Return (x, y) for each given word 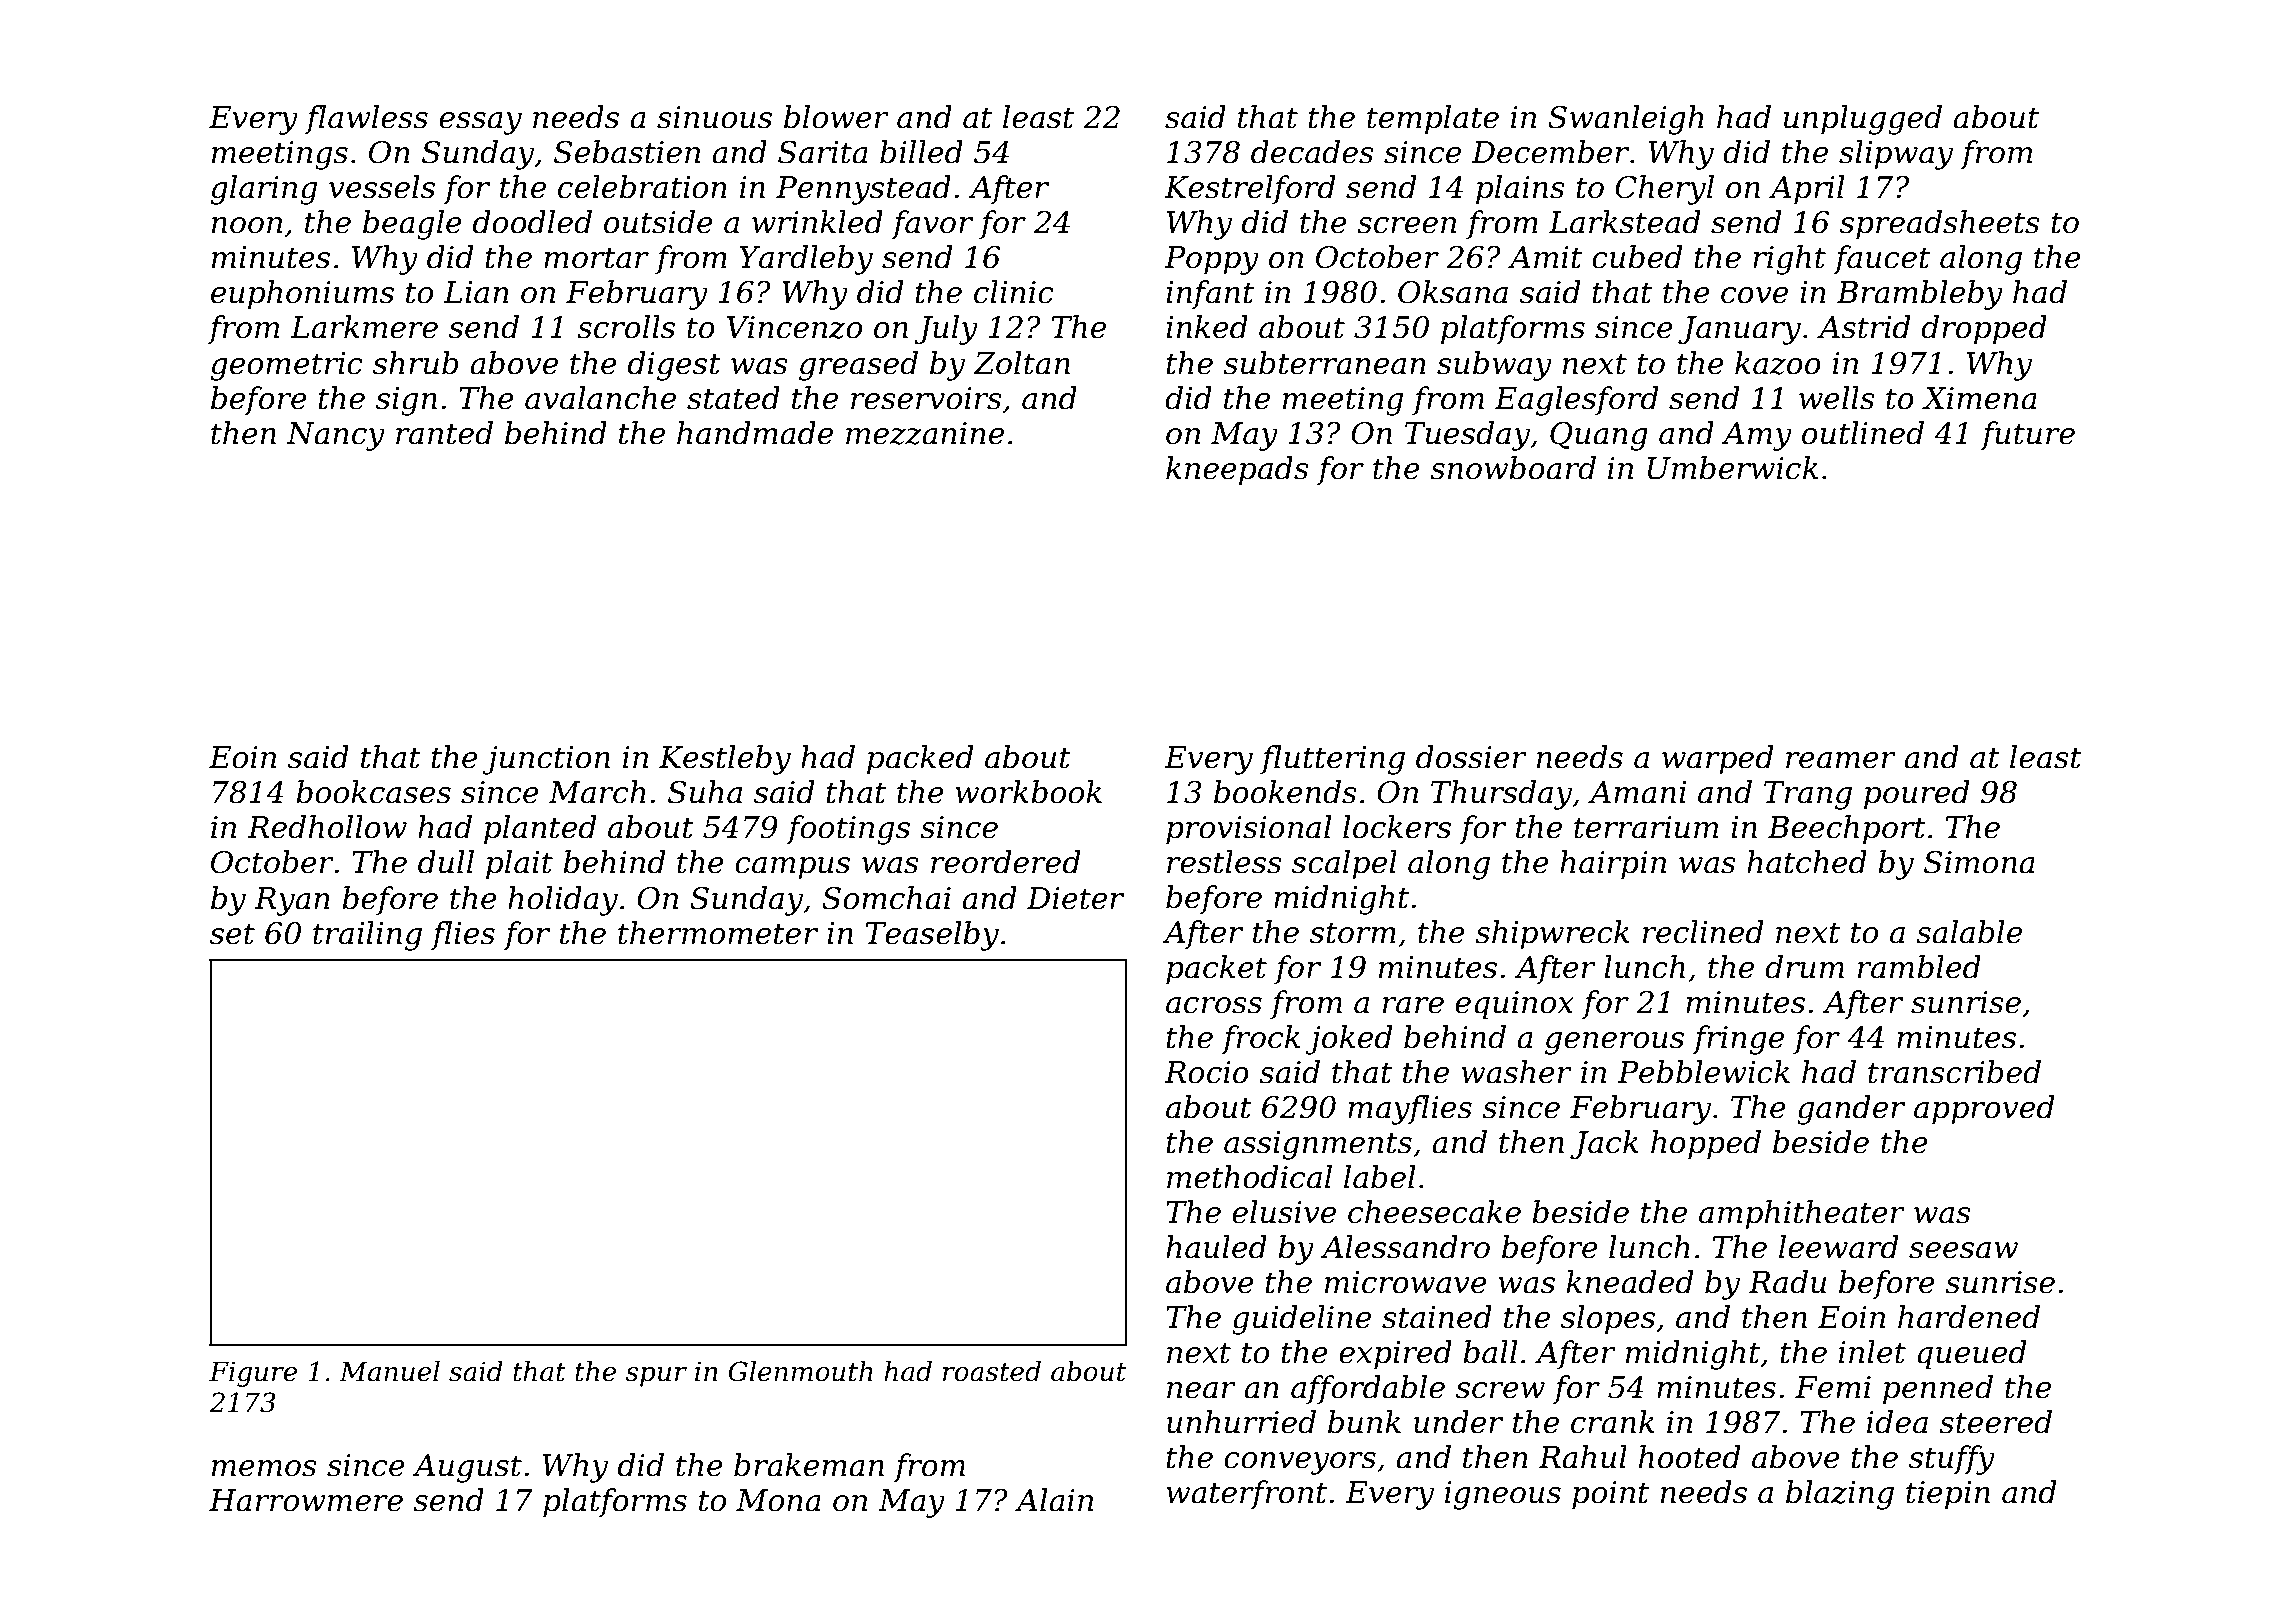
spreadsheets (1940, 225)
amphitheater (1802, 1215)
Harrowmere (306, 1500)
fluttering (1332, 760)
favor (932, 224)
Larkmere (364, 327)
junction (546, 760)
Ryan (292, 901)
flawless (366, 119)
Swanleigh (1626, 120)
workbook (1028, 792)
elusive (1284, 1212)
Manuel (389, 1371)
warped (1717, 760)
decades (1312, 152)
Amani (1637, 792)
